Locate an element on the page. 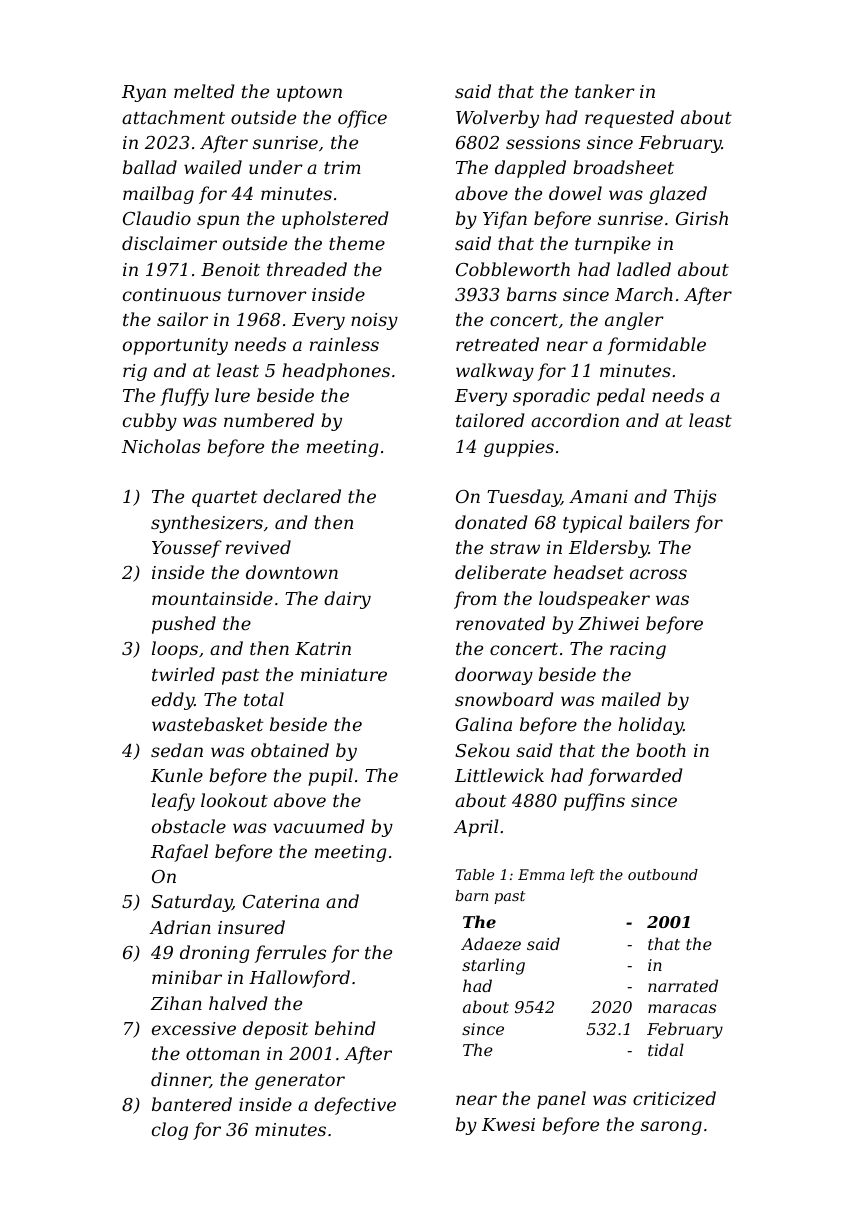  tanker is located at coordinates (605, 91).
